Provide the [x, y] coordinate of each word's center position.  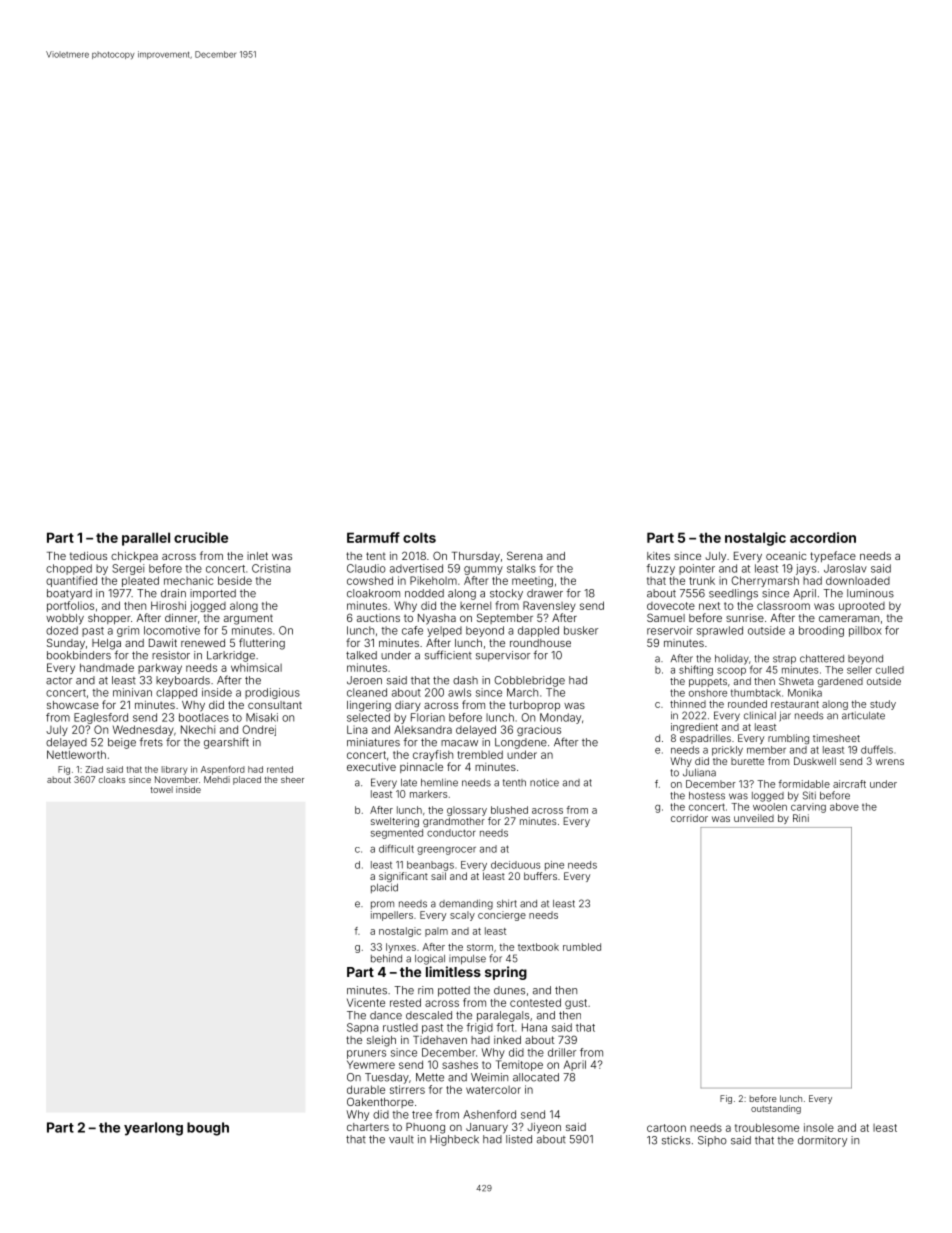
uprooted [862, 607]
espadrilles [705, 739]
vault [401, 1139]
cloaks [112, 779]
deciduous [515, 865]
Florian [428, 717]
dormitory [822, 1141]
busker [581, 630]
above [844, 807]
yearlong [153, 1129]
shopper [109, 619]
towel [161, 789]
